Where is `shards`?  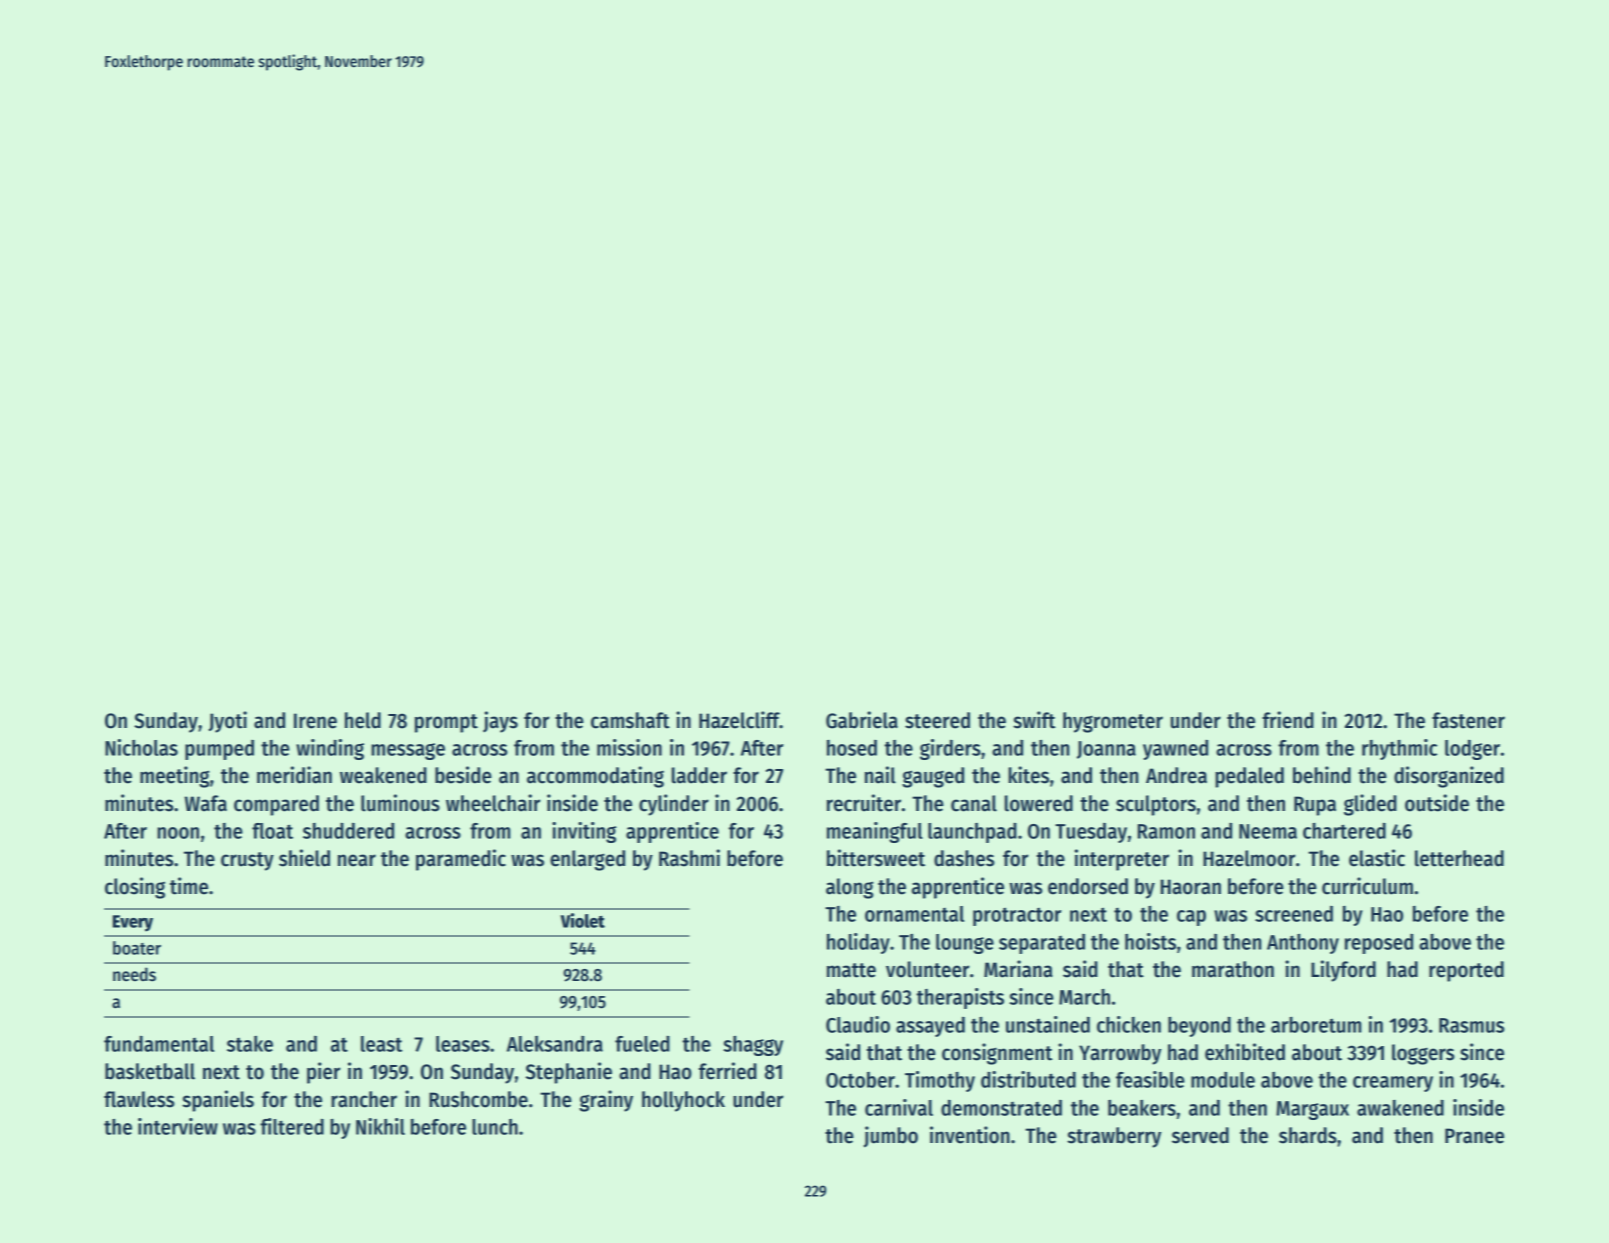
shards is located at coordinates (1308, 1135).
